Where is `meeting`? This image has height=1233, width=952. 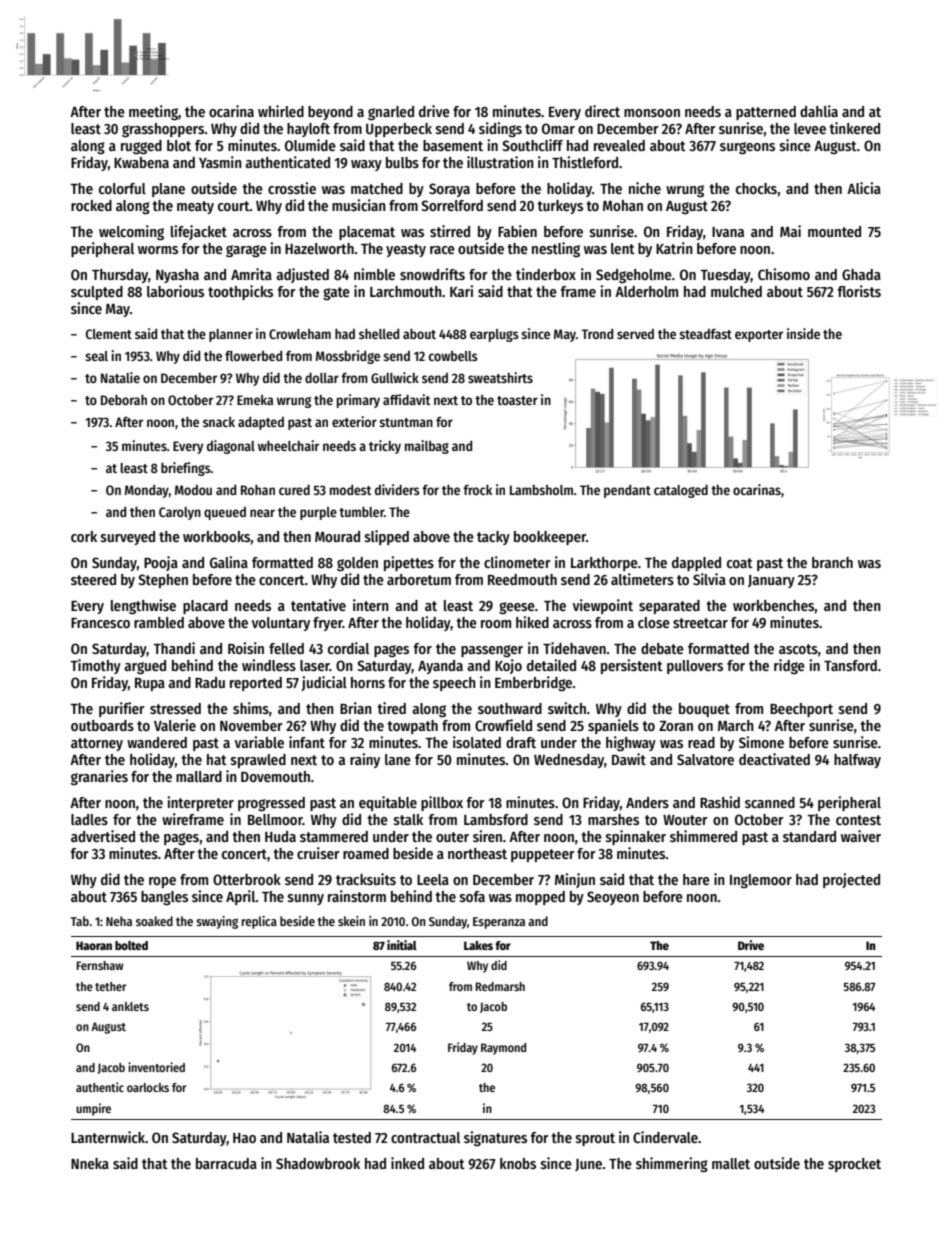
meeting is located at coordinates (154, 112).
